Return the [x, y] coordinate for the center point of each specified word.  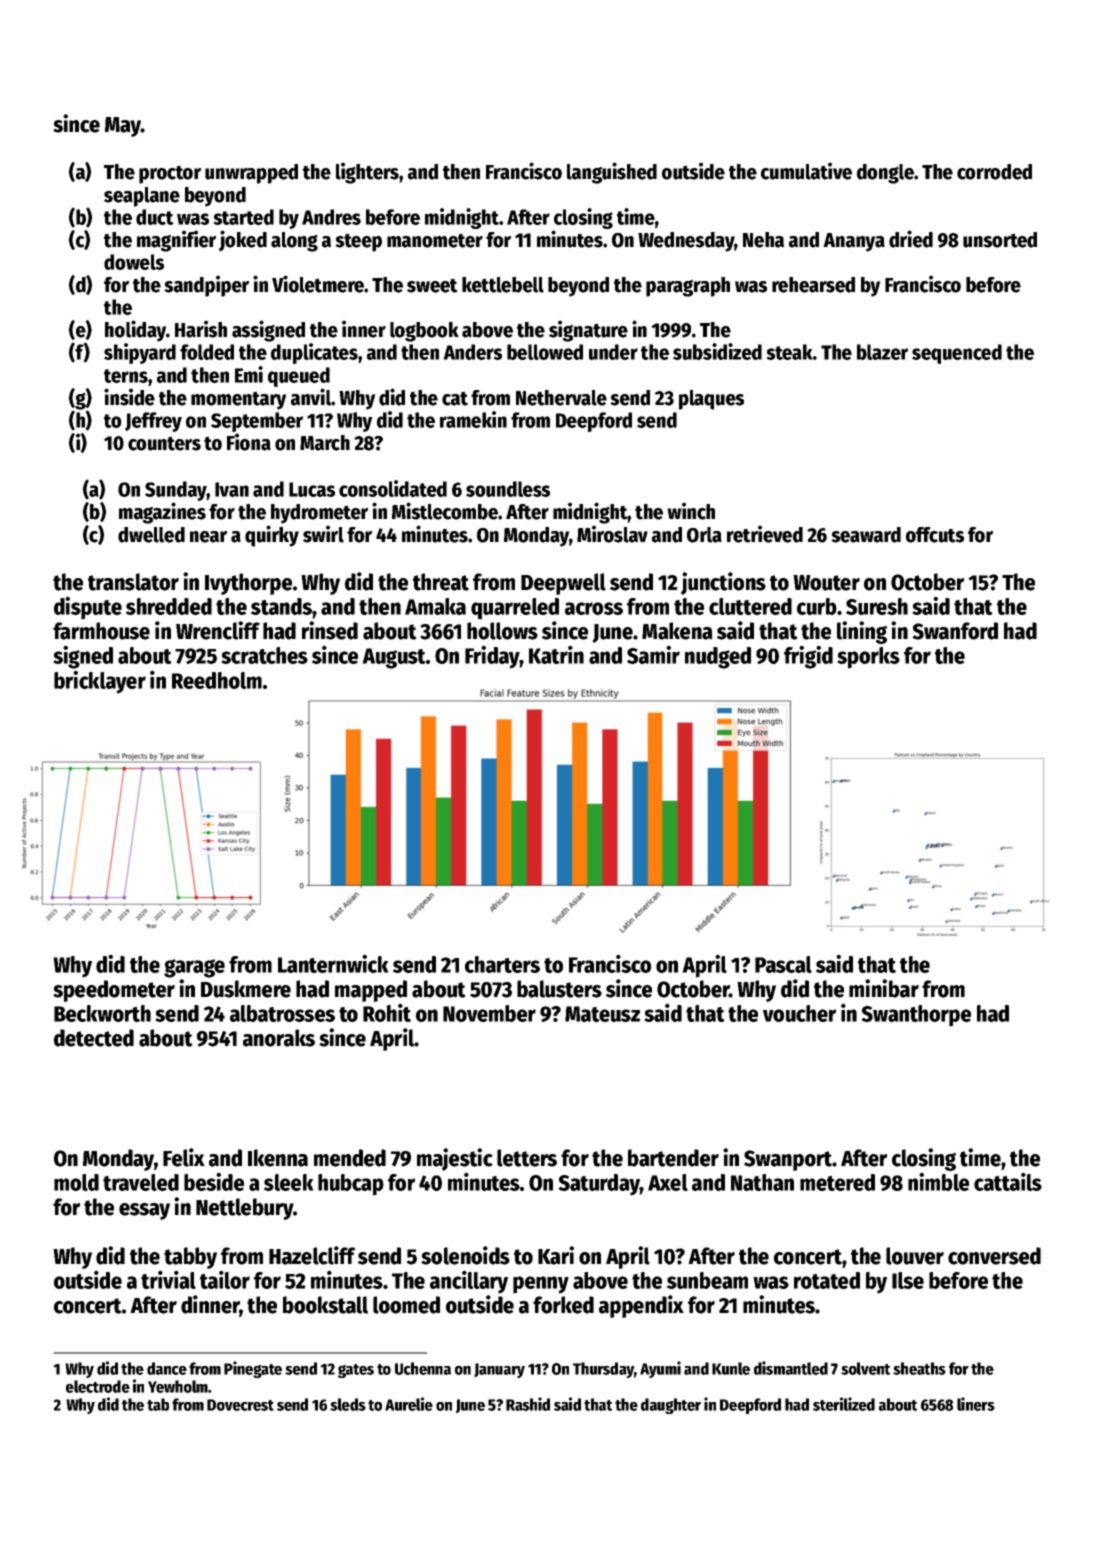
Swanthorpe [916, 1016]
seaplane [142, 197]
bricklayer [100, 682]
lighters [367, 173]
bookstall [325, 1305]
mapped [371, 991]
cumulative [806, 171]
